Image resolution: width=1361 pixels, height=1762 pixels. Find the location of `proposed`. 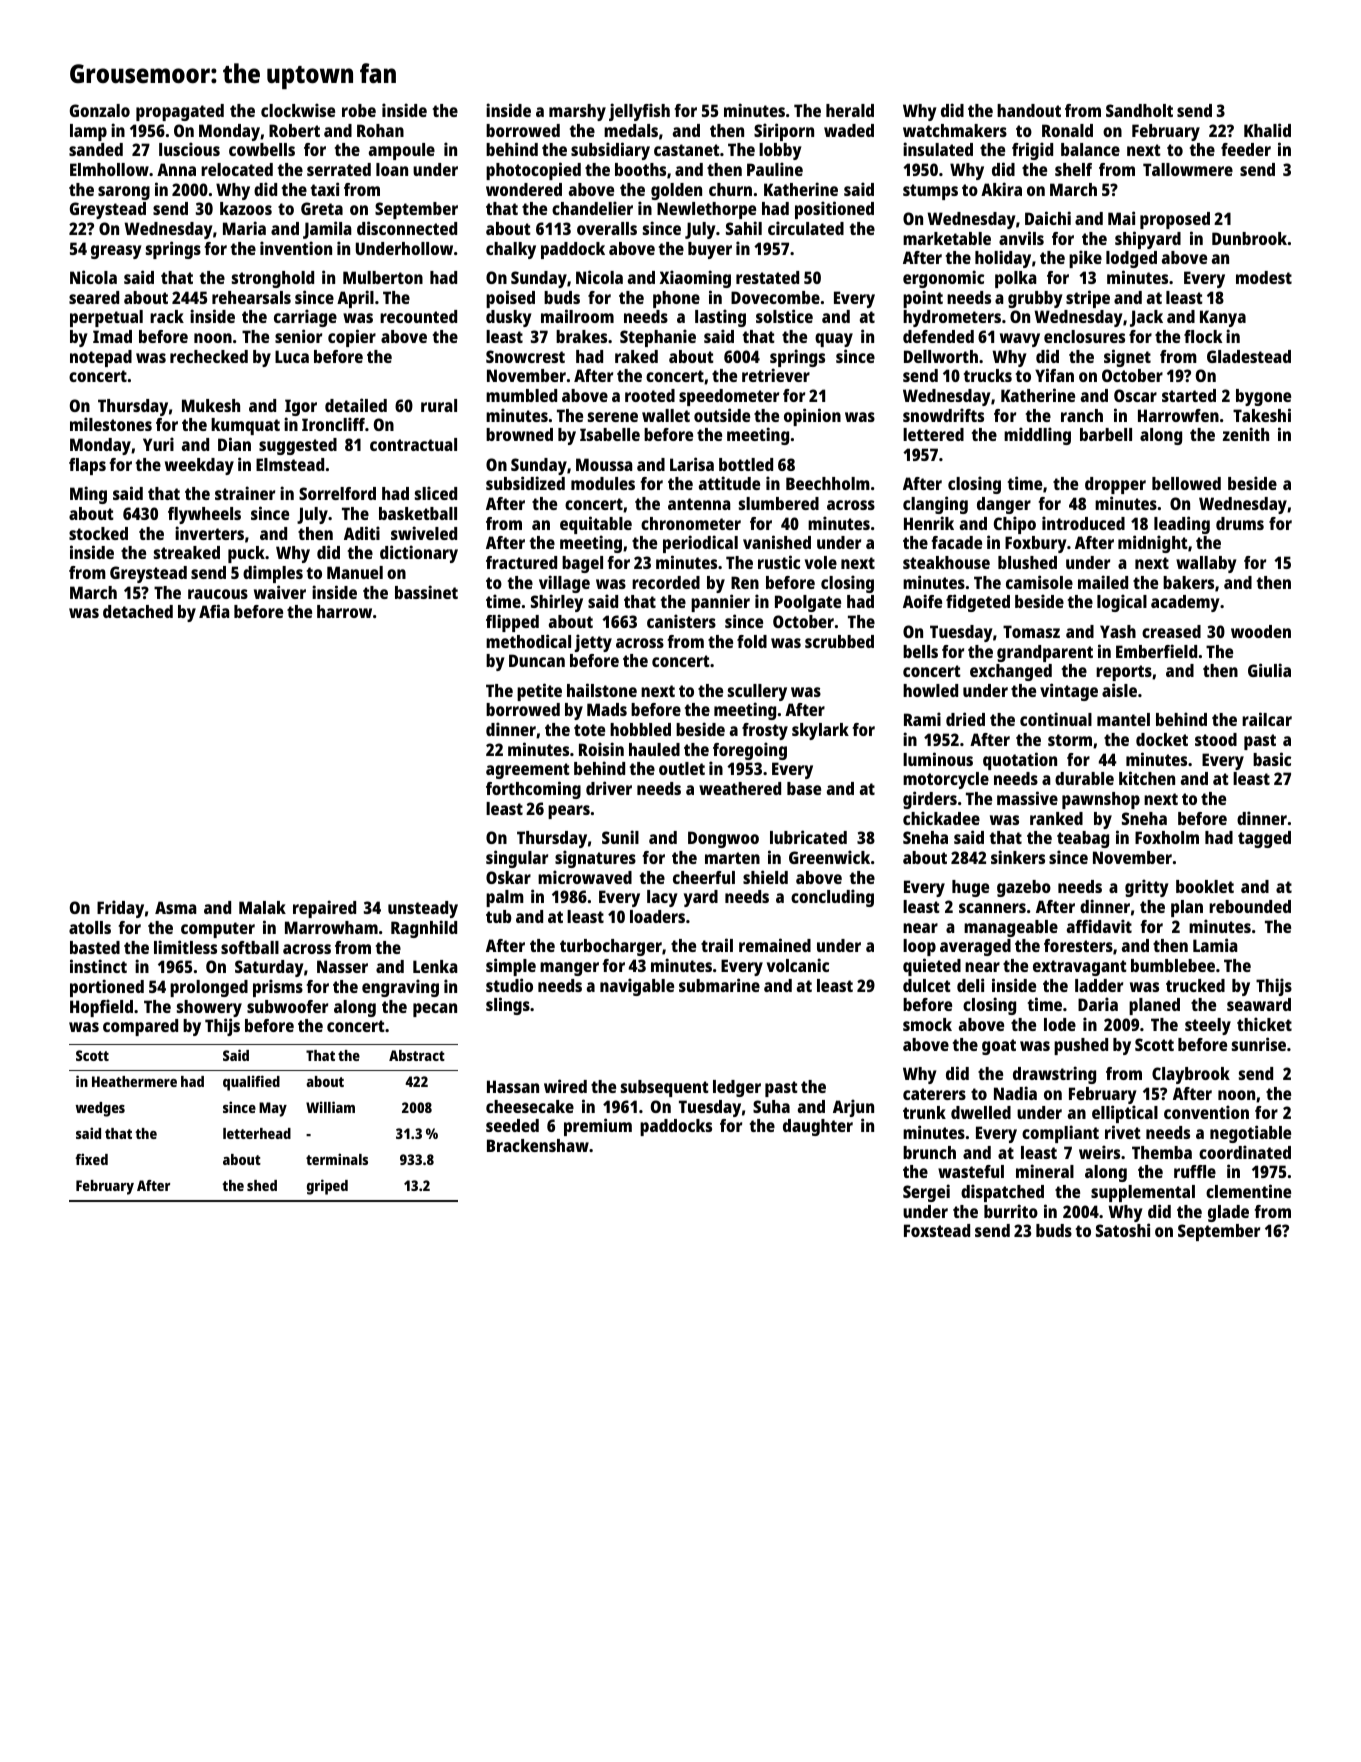

proposed is located at coordinates (1175, 220).
